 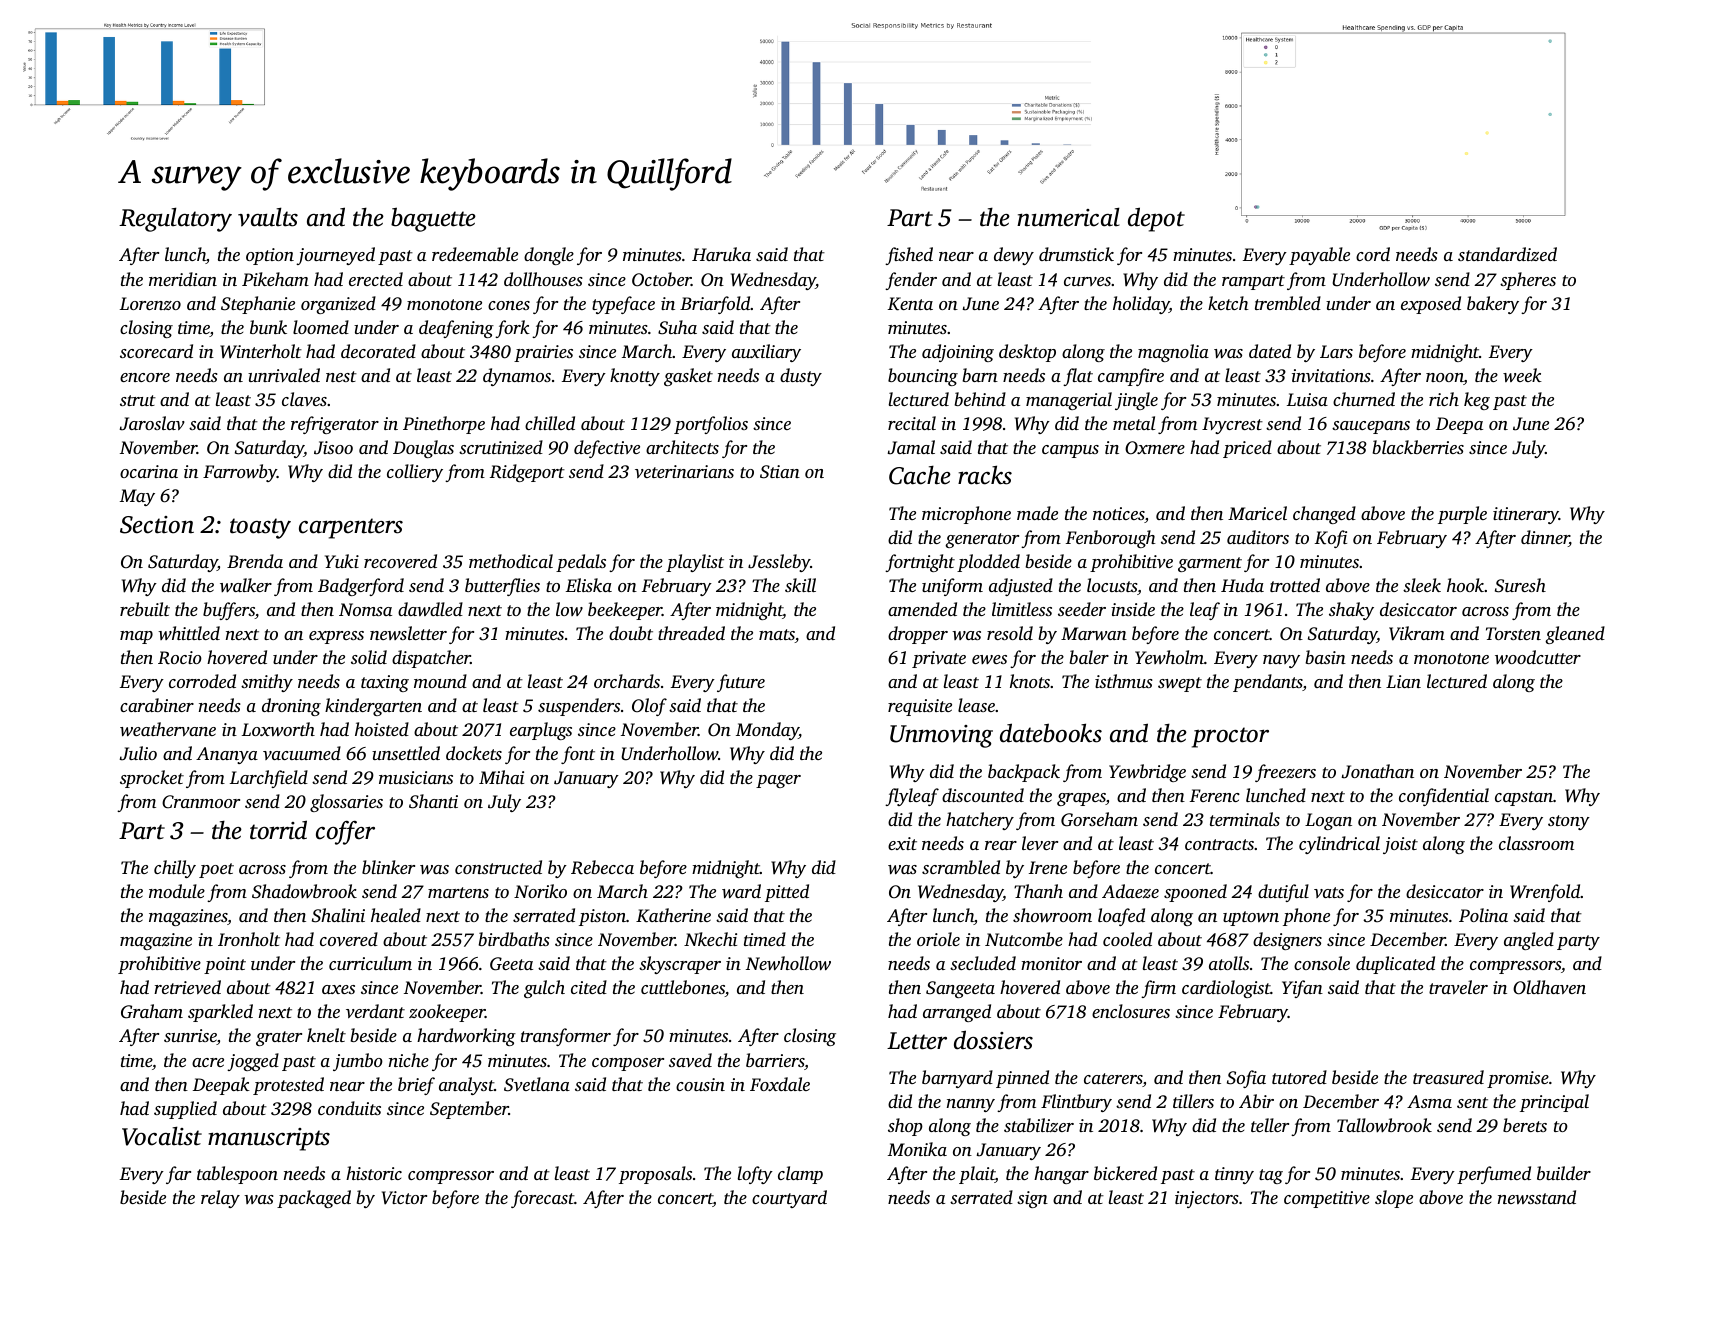 What do you see at coordinates (649, 707) in the document?
I see `Olof` at bounding box center [649, 707].
